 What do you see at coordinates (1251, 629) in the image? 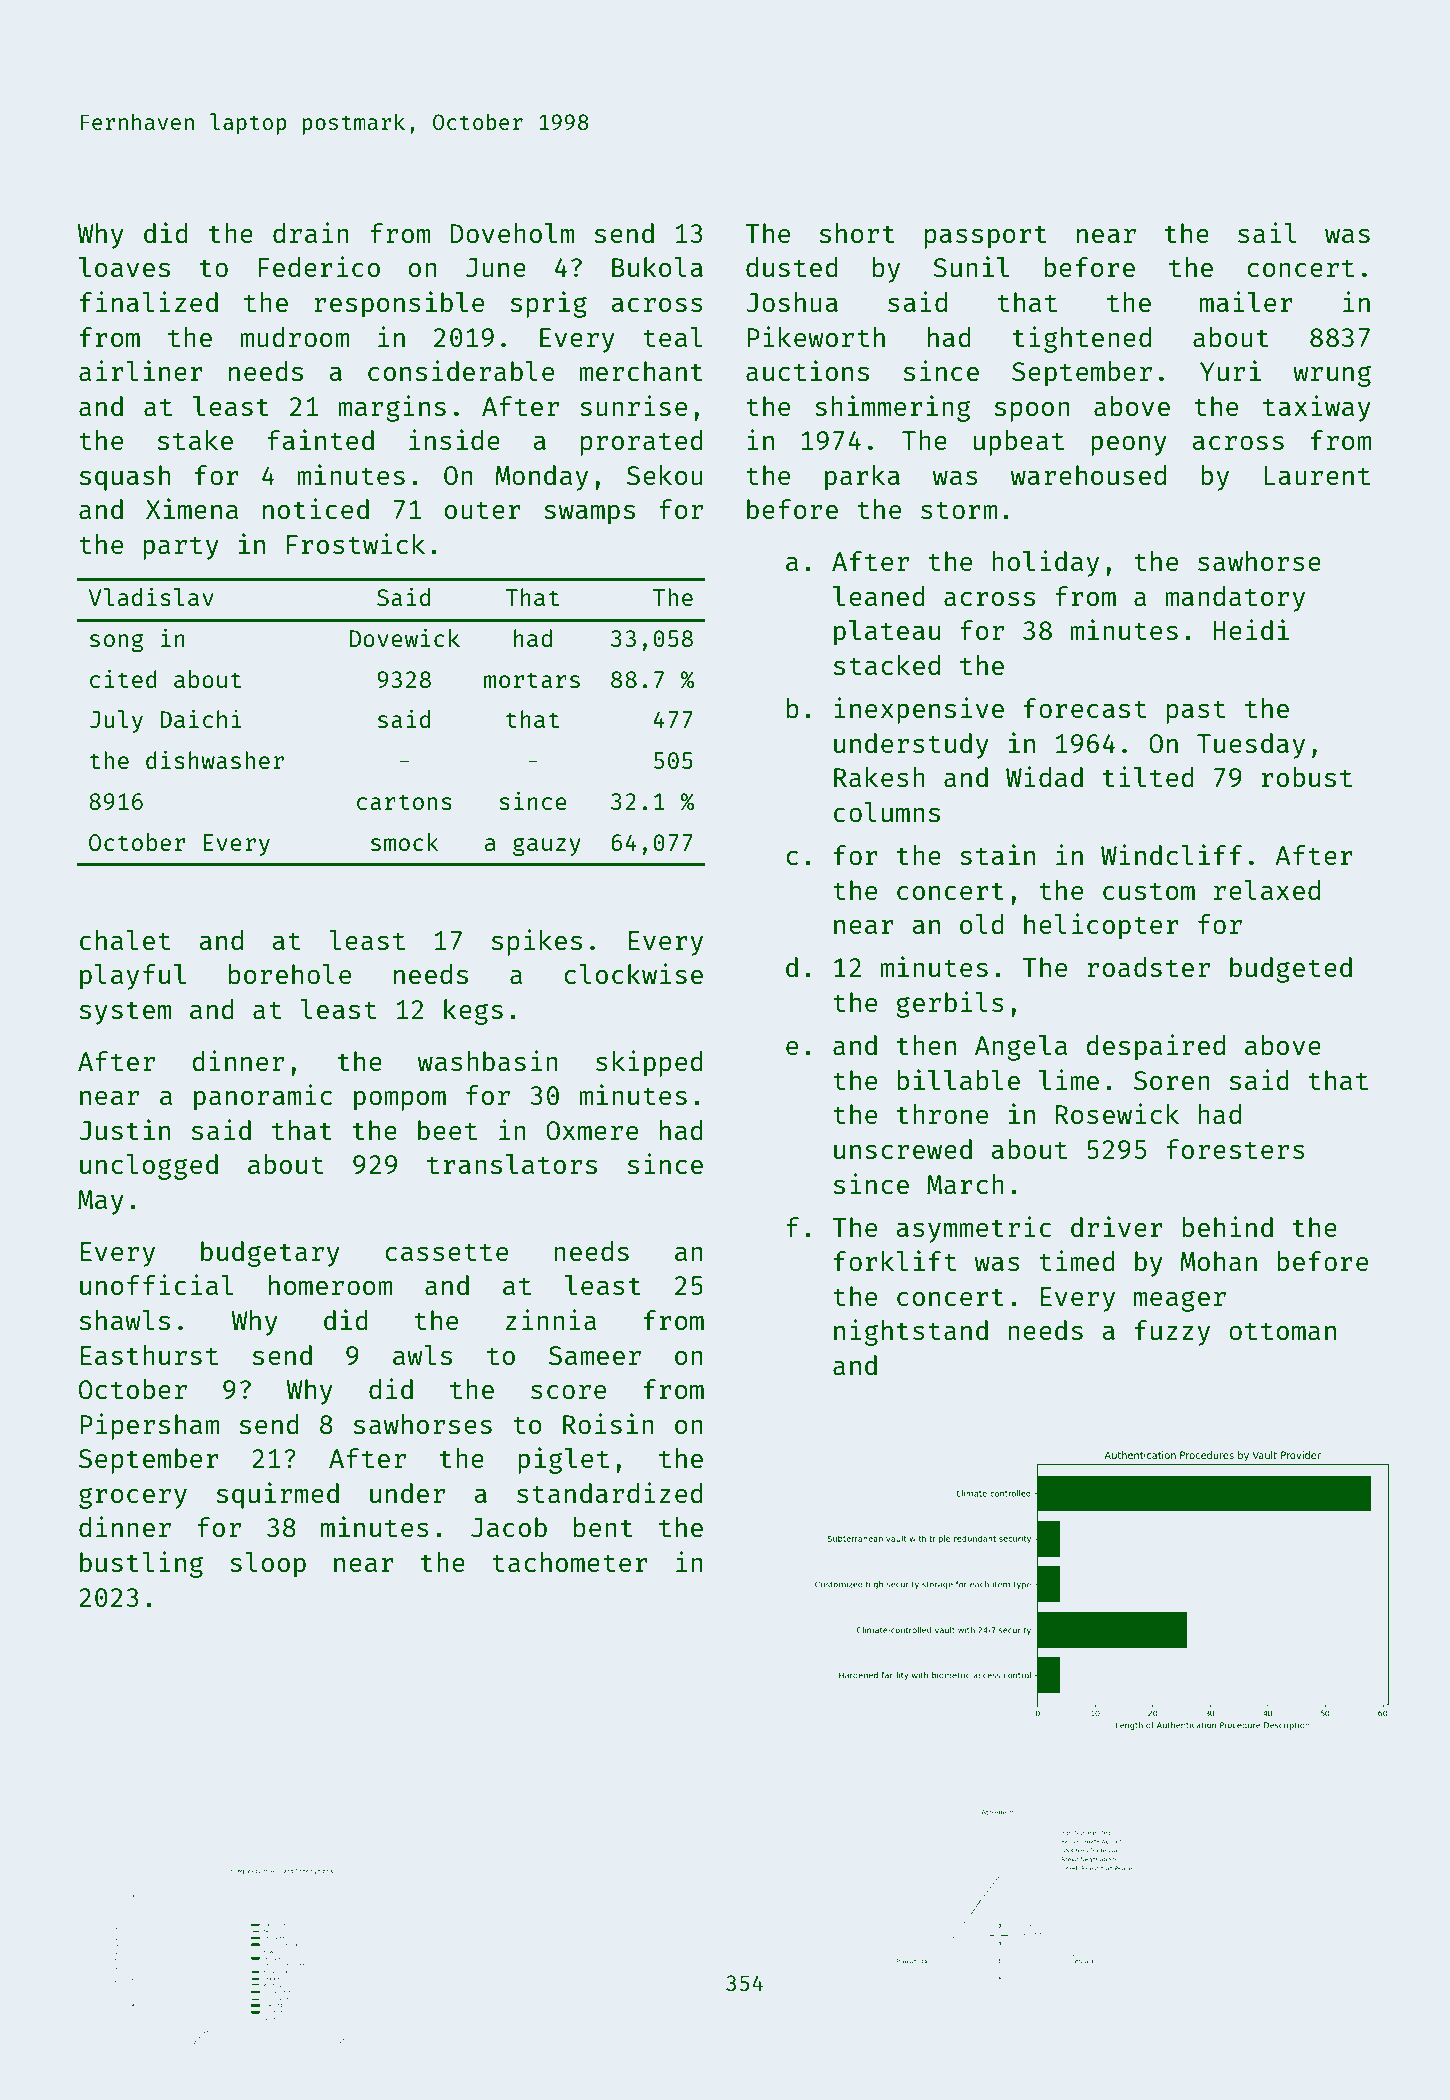
I see `Heidi` at bounding box center [1251, 629].
